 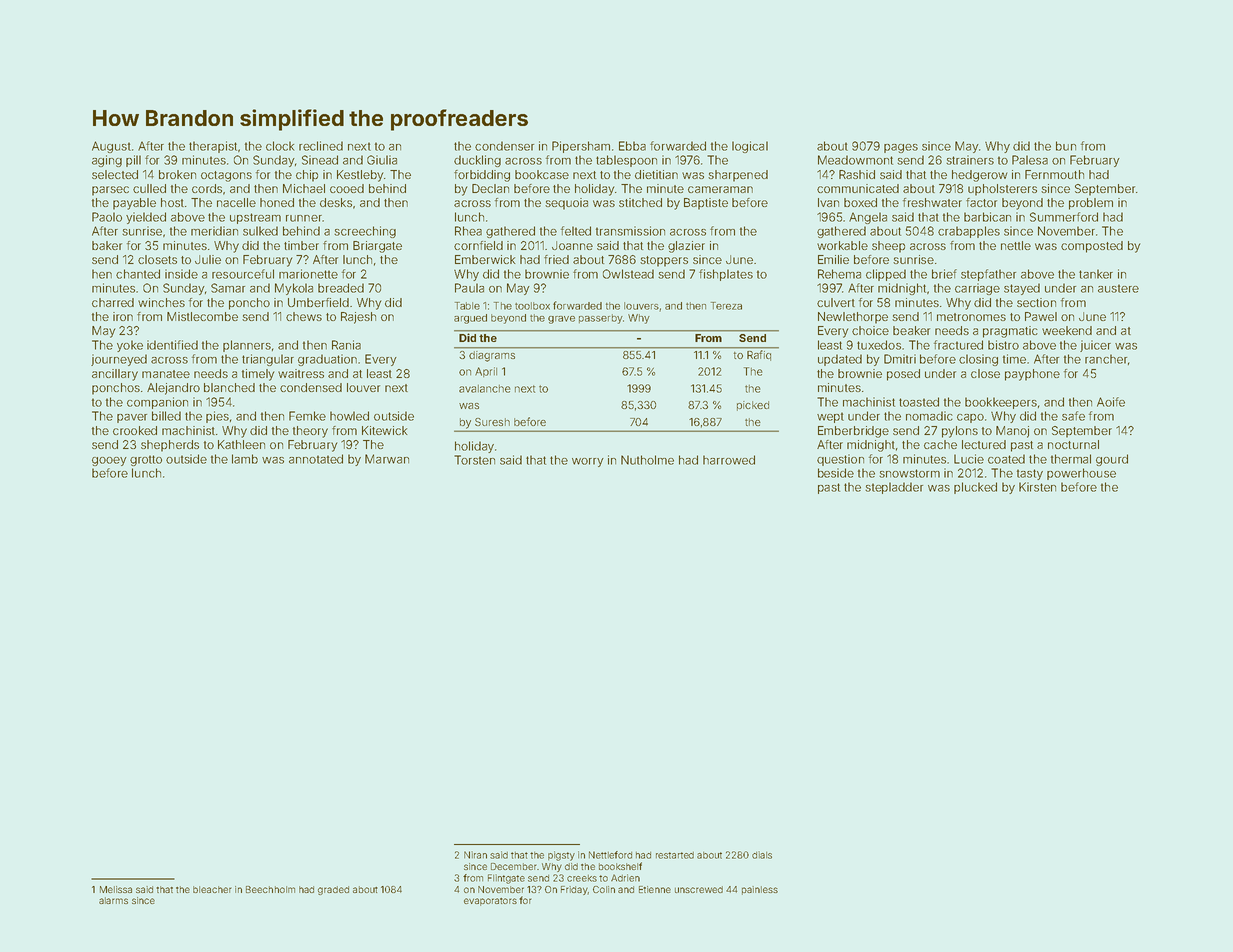 What do you see at coordinates (504, 146) in the screenshot?
I see `condenser` at bounding box center [504, 146].
